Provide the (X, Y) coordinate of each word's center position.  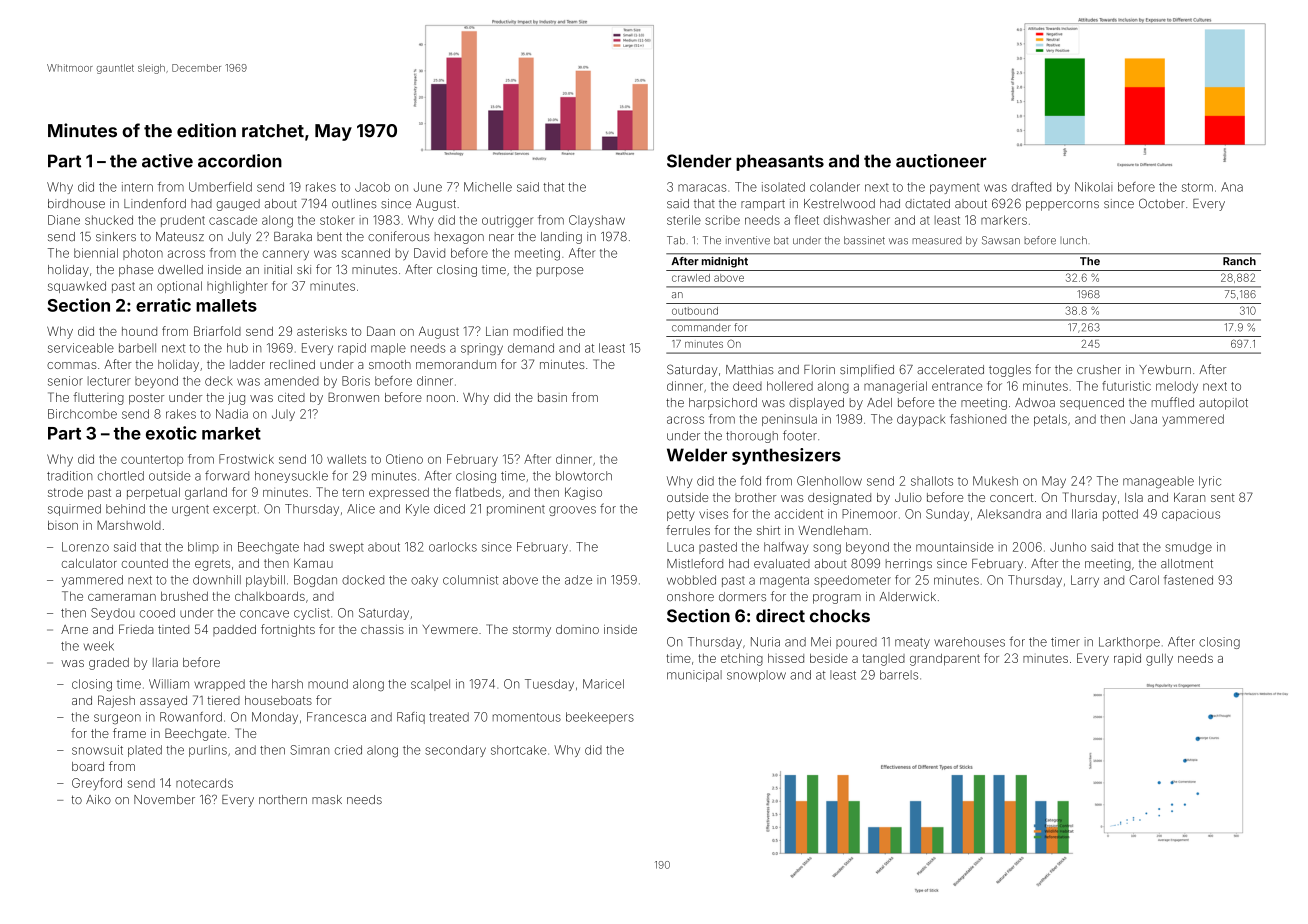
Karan (1189, 497)
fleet (807, 220)
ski (304, 270)
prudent (183, 221)
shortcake (519, 750)
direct (780, 616)
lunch (1073, 240)
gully (1159, 660)
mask (327, 800)
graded (109, 664)
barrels (899, 675)
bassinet (864, 240)
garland (206, 493)
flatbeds (478, 492)
